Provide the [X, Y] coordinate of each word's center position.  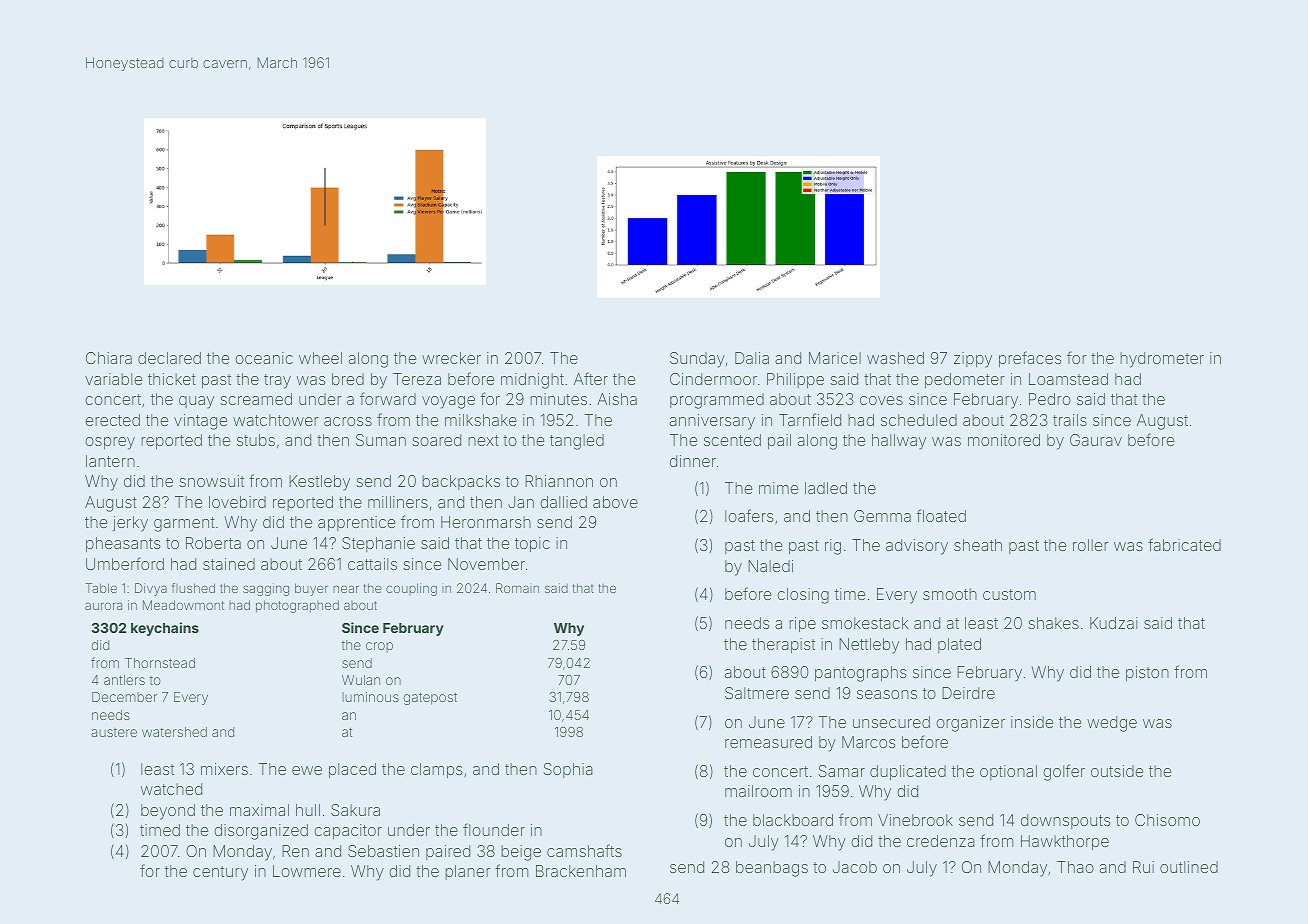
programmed [717, 401]
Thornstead [160, 663]
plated [959, 645]
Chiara [109, 358]
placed [352, 770]
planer [468, 872]
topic [532, 544]
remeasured [768, 742]
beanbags [772, 869]
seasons [887, 694]
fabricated [1184, 544]
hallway [899, 442]
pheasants [123, 544]
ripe [802, 624]
